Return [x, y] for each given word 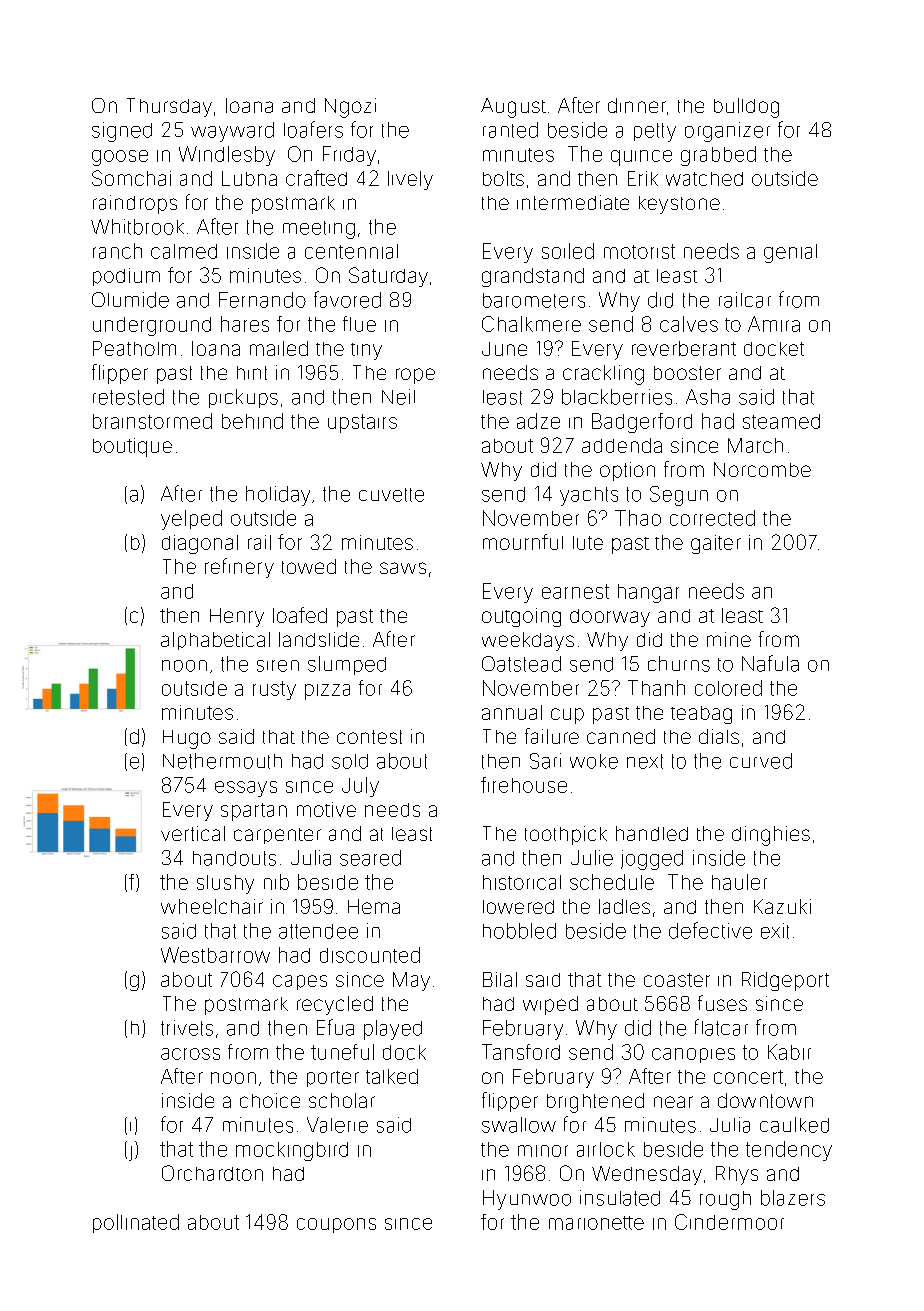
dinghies [771, 836]
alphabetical [215, 641]
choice [270, 1100]
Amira [774, 324]
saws [403, 568]
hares [245, 324]
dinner [637, 105]
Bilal [500, 979]
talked [392, 1076]
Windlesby [227, 156]
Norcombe [762, 469]
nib [276, 882]
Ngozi [350, 108]
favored [347, 299]
